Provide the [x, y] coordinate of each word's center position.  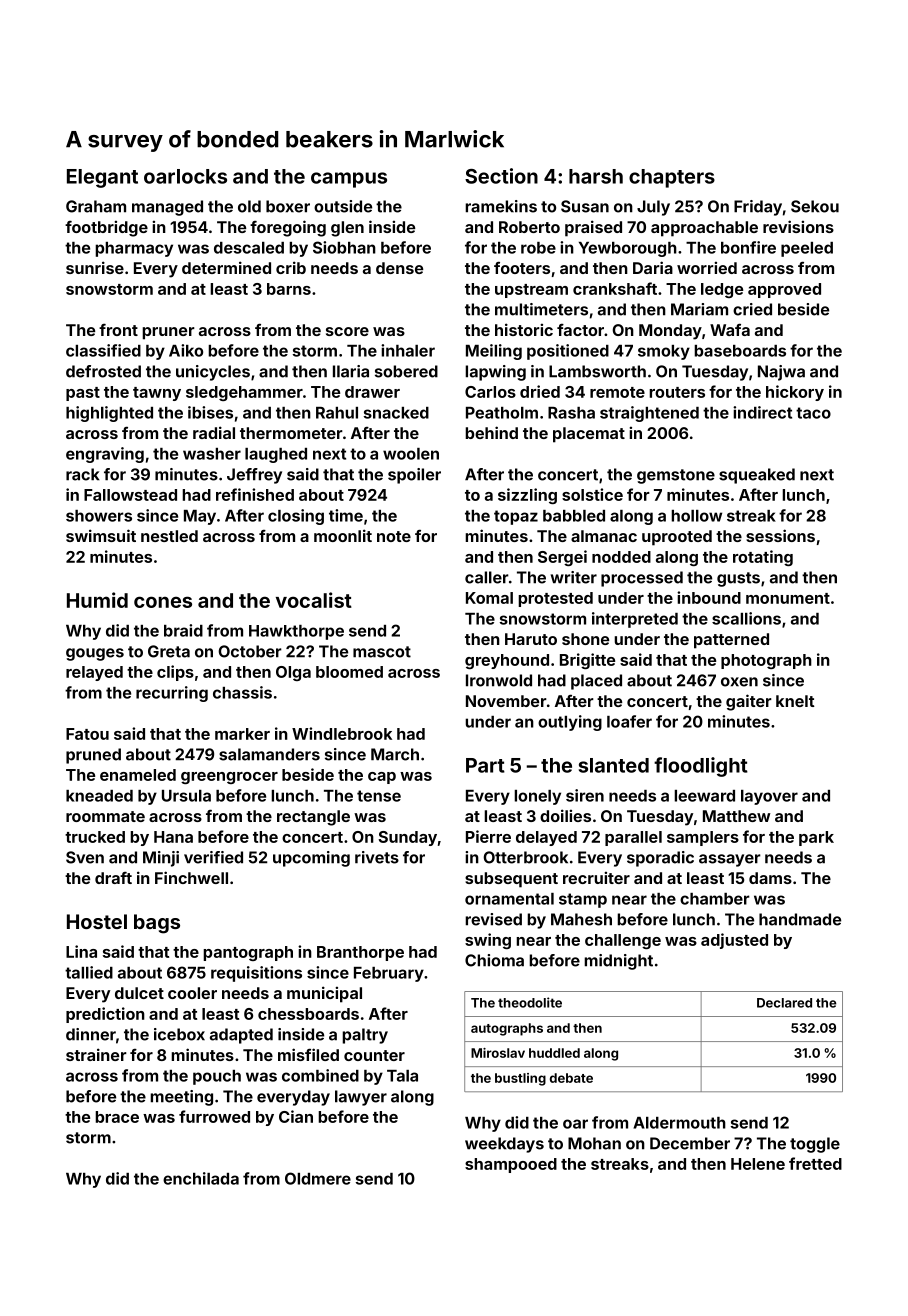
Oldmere [318, 1178]
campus [349, 180]
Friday [758, 208]
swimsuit [101, 535]
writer [574, 577]
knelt [795, 701]
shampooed [511, 1165]
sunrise [95, 267]
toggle [815, 1145]
